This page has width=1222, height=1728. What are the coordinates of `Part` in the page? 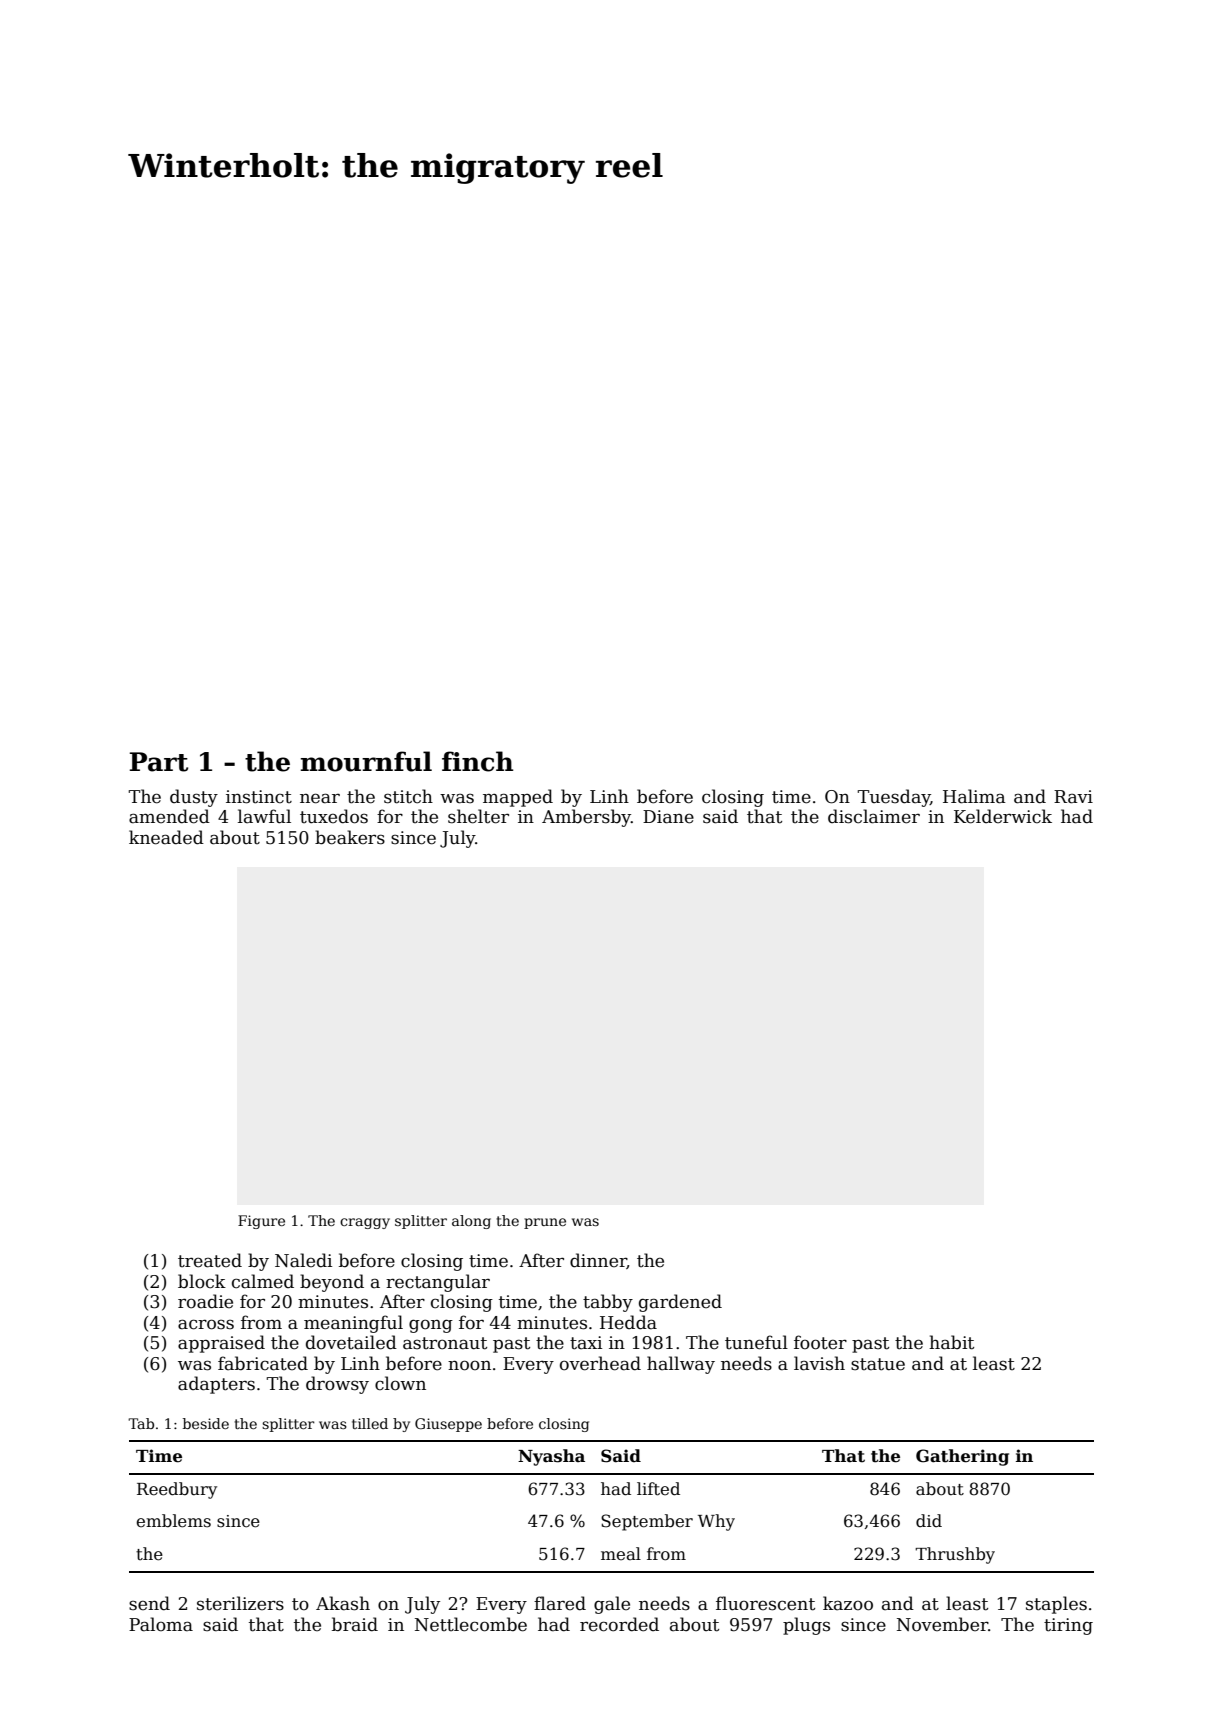 It's located at (159, 762).
